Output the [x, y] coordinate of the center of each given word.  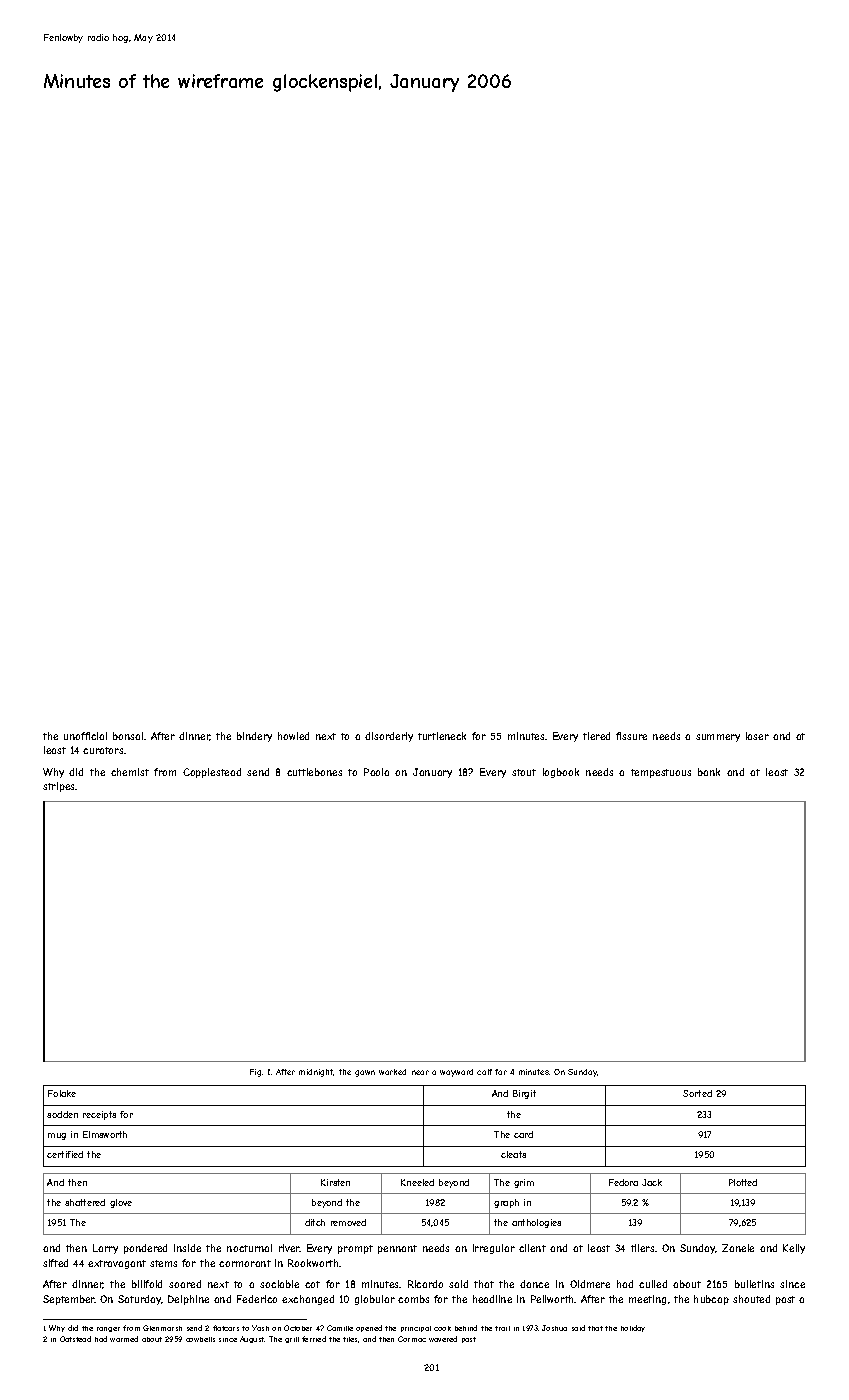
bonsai [128, 736]
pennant [397, 1249]
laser [757, 736]
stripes [59, 787]
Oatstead [75, 1339]
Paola [376, 772]
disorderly [389, 737]
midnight [316, 1073]
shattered [85, 1202]
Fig [255, 1073]
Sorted [697, 1093]
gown [365, 1073]
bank [709, 772]
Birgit [524, 1094]
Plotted [743, 1182]
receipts [99, 1115]
